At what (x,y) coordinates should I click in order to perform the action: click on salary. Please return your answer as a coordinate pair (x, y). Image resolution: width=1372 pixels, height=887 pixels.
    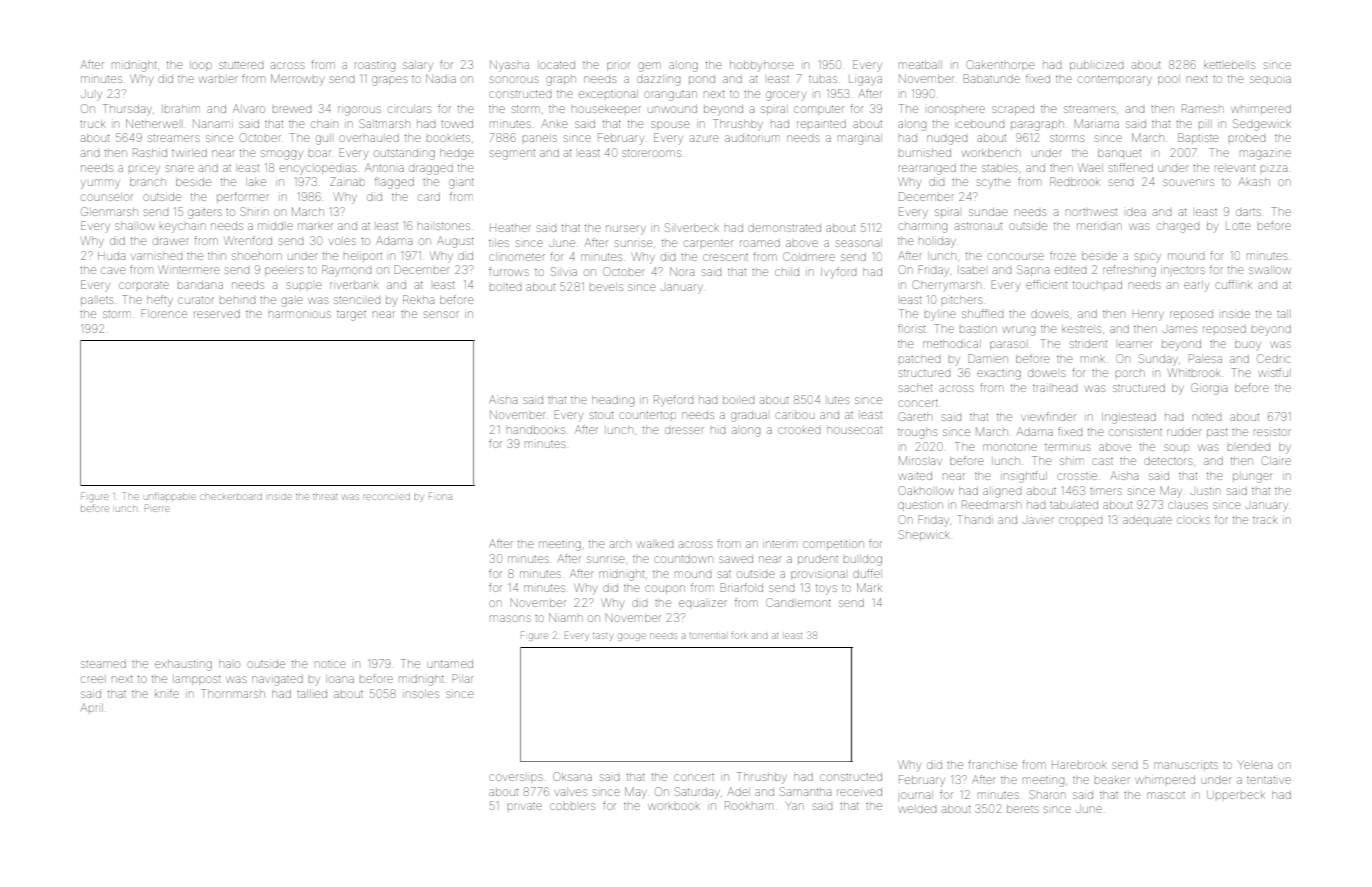
    Looking at the image, I should click on (418, 66).
